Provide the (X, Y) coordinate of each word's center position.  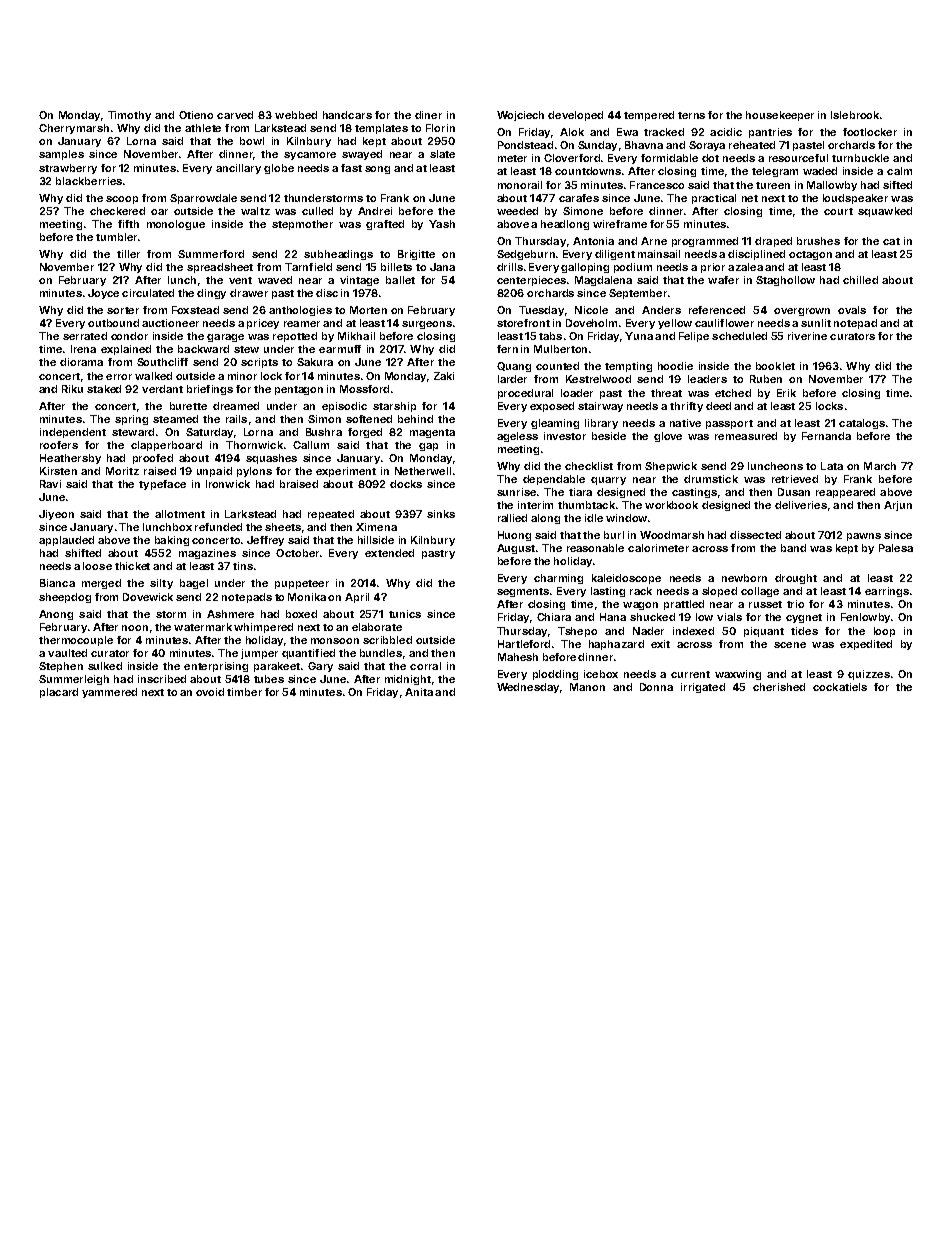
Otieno (196, 115)
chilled (860, 280)
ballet (400, 280)
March (880, 466)
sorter (123, 310)
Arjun (898, 506)
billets (396, 267)
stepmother (302, 225)
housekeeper (780, 116)
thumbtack (586, 505)
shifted (83, 553)
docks (406, 484)
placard (59, 693)
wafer (723, 280)
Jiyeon (56, 515)
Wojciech (520, 116)
